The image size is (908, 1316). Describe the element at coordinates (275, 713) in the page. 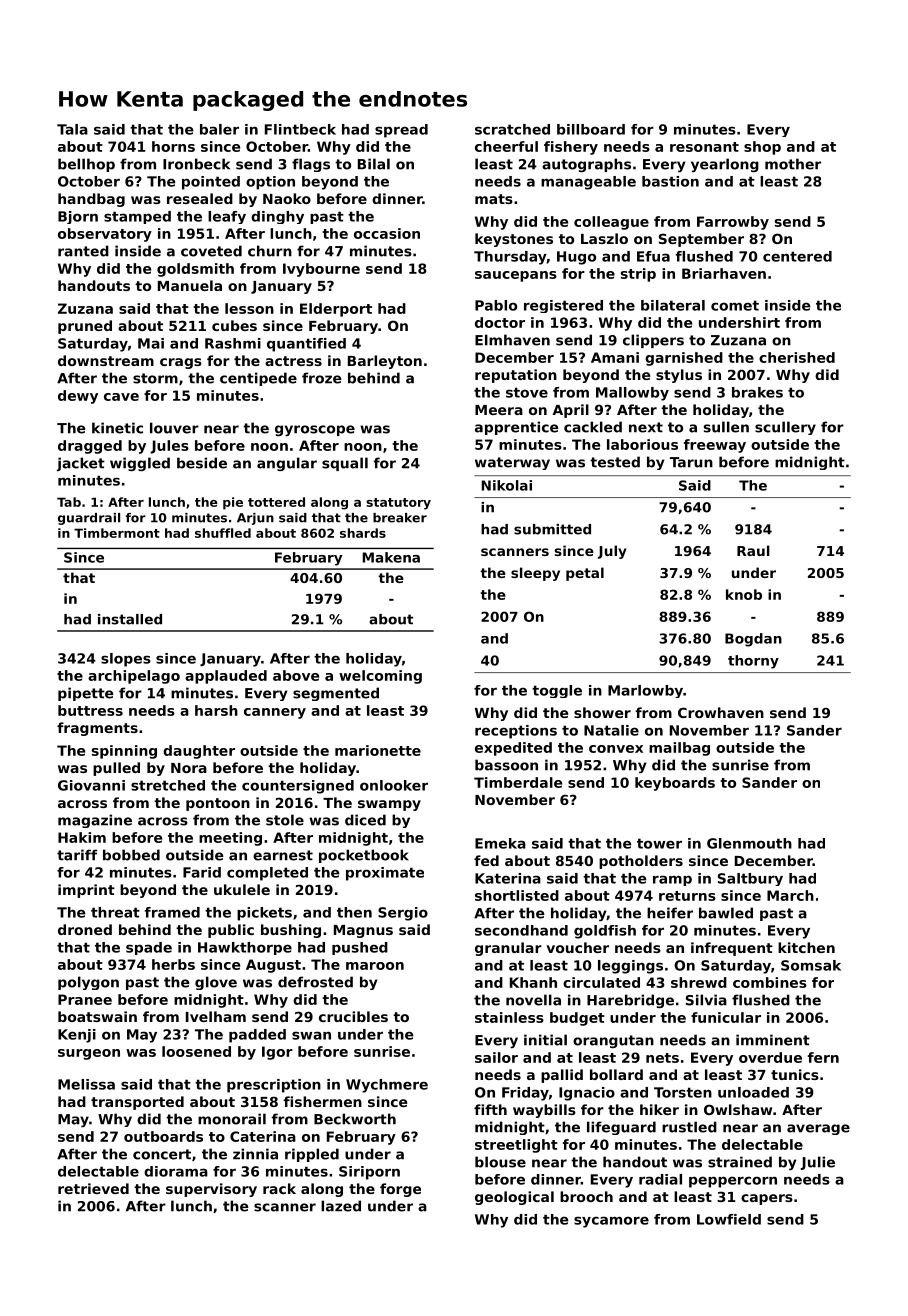

I see `cannery` at that location.
